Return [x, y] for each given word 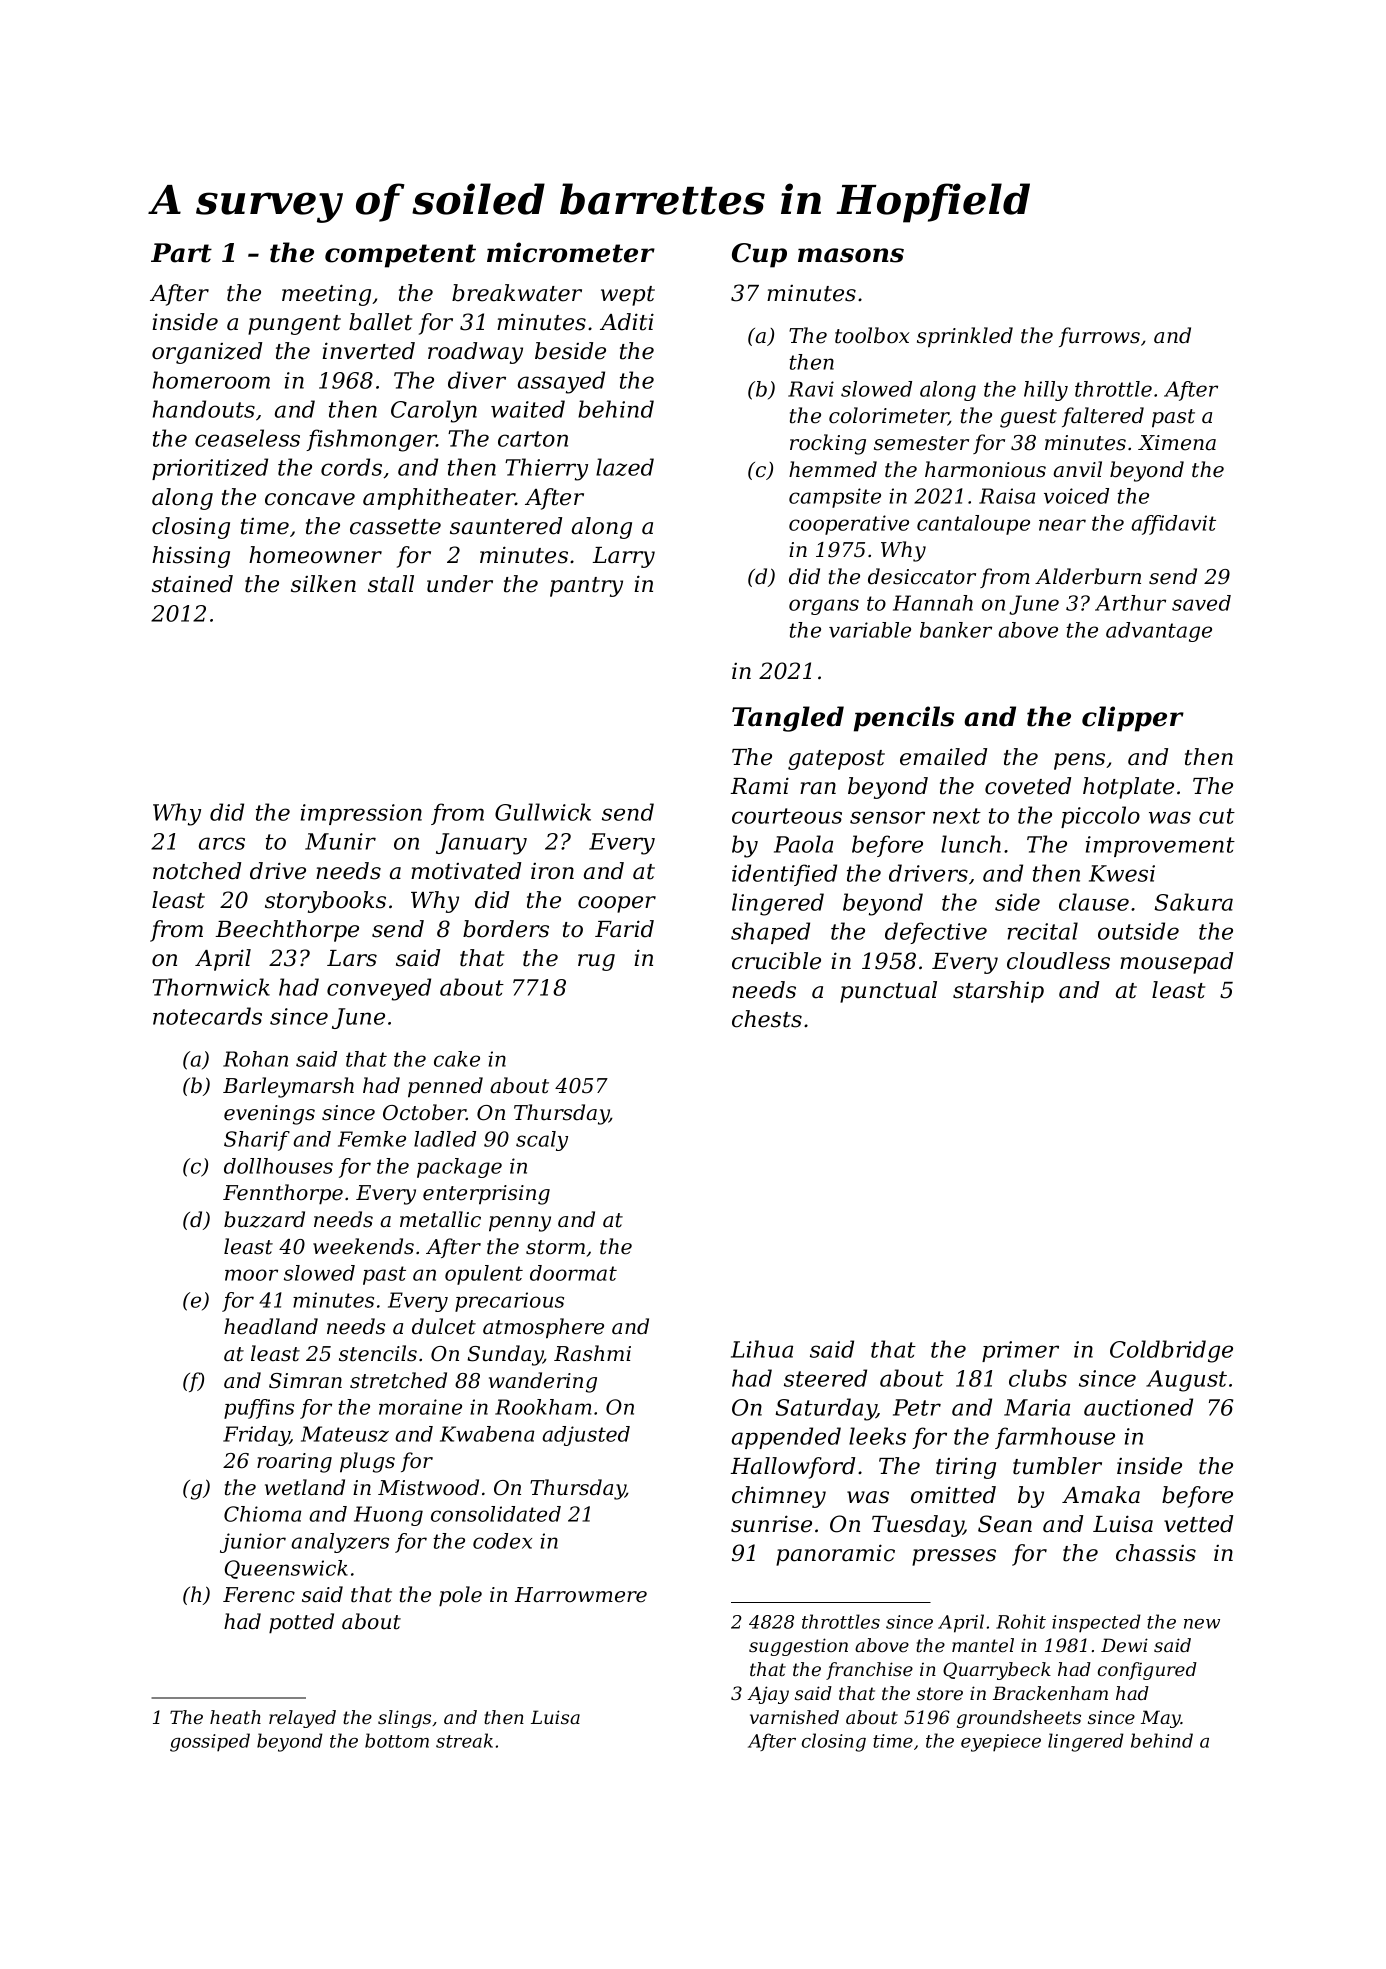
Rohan [255, 1059]
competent [400, 256]
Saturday [826, 1409]
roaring [294, 1463]
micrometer [571, 252]
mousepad [1176, 963]
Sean [1005, 1524]
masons [851, 255]
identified [784, 875]
